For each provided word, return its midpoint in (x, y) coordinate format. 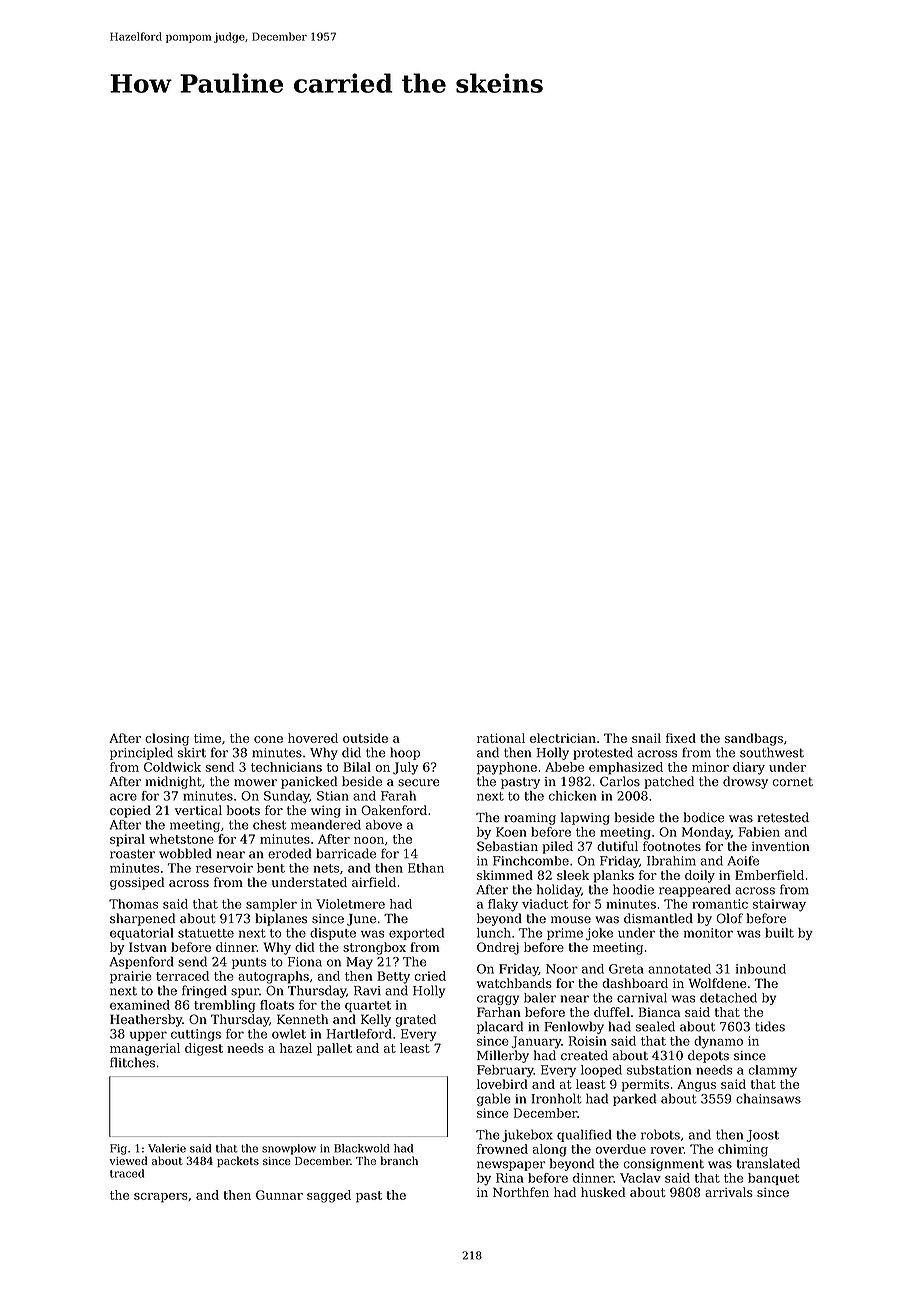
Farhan (499, 1012)
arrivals (729, 1192)
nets (326, 868)
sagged (329, 1196)
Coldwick (172, 767)
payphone (507, 768)
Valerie (167, 1148)
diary (749, 768)
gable (494, 1099)
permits (645, 1085)
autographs (273, 977)
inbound (761, 969)
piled (557, 847)
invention (781, 846)
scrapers (161, 1198)
